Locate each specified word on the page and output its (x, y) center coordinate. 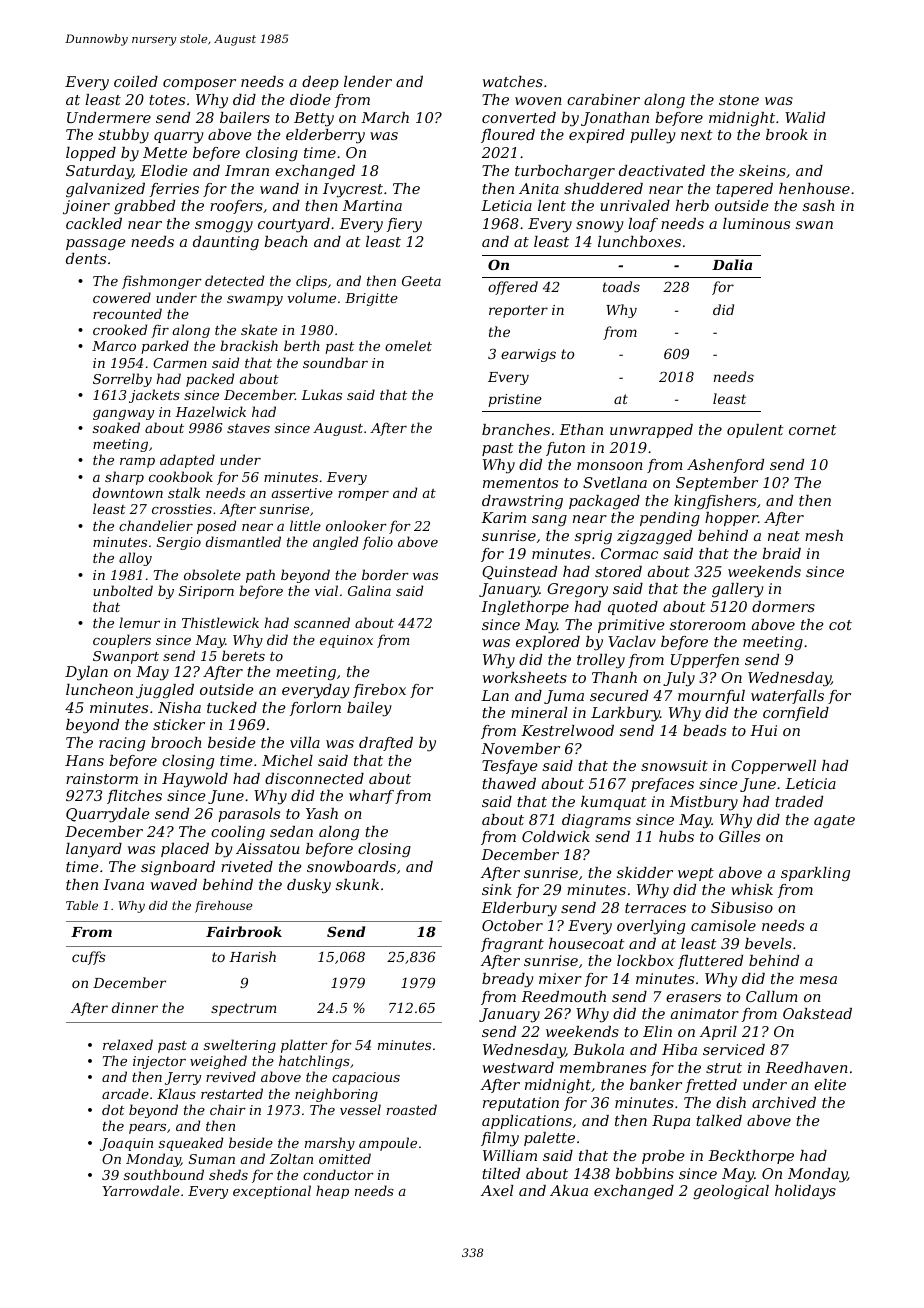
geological (731, 1192)
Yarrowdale (141, 1190)
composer (199, 84)
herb (692, 205)
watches (513, 81)
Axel (497, 1190)
